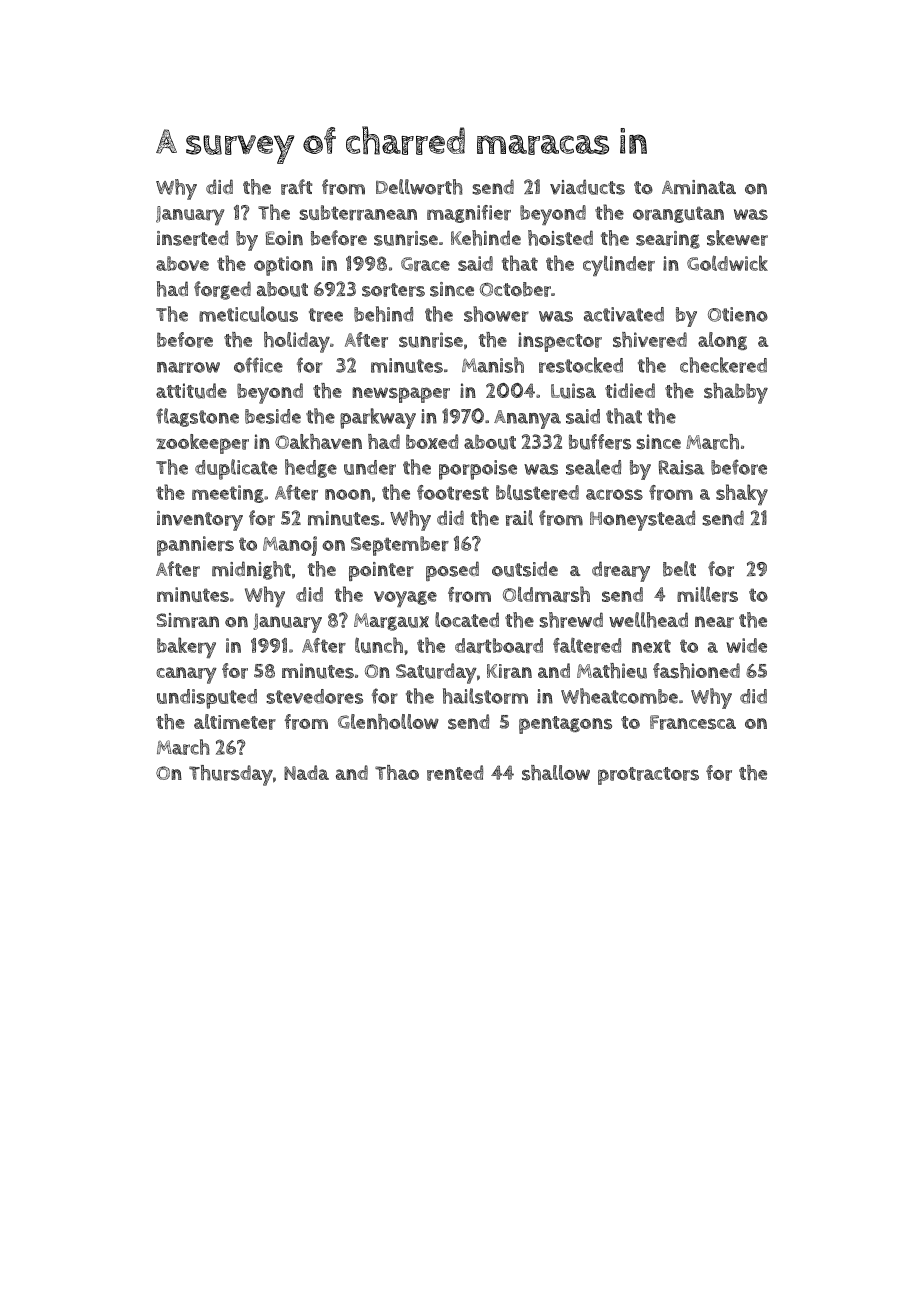 This screenshot has height=1311, width=924. Describe the element at coordinates (642, 520) in the screenshot. I see `Honeystead` at that location.
